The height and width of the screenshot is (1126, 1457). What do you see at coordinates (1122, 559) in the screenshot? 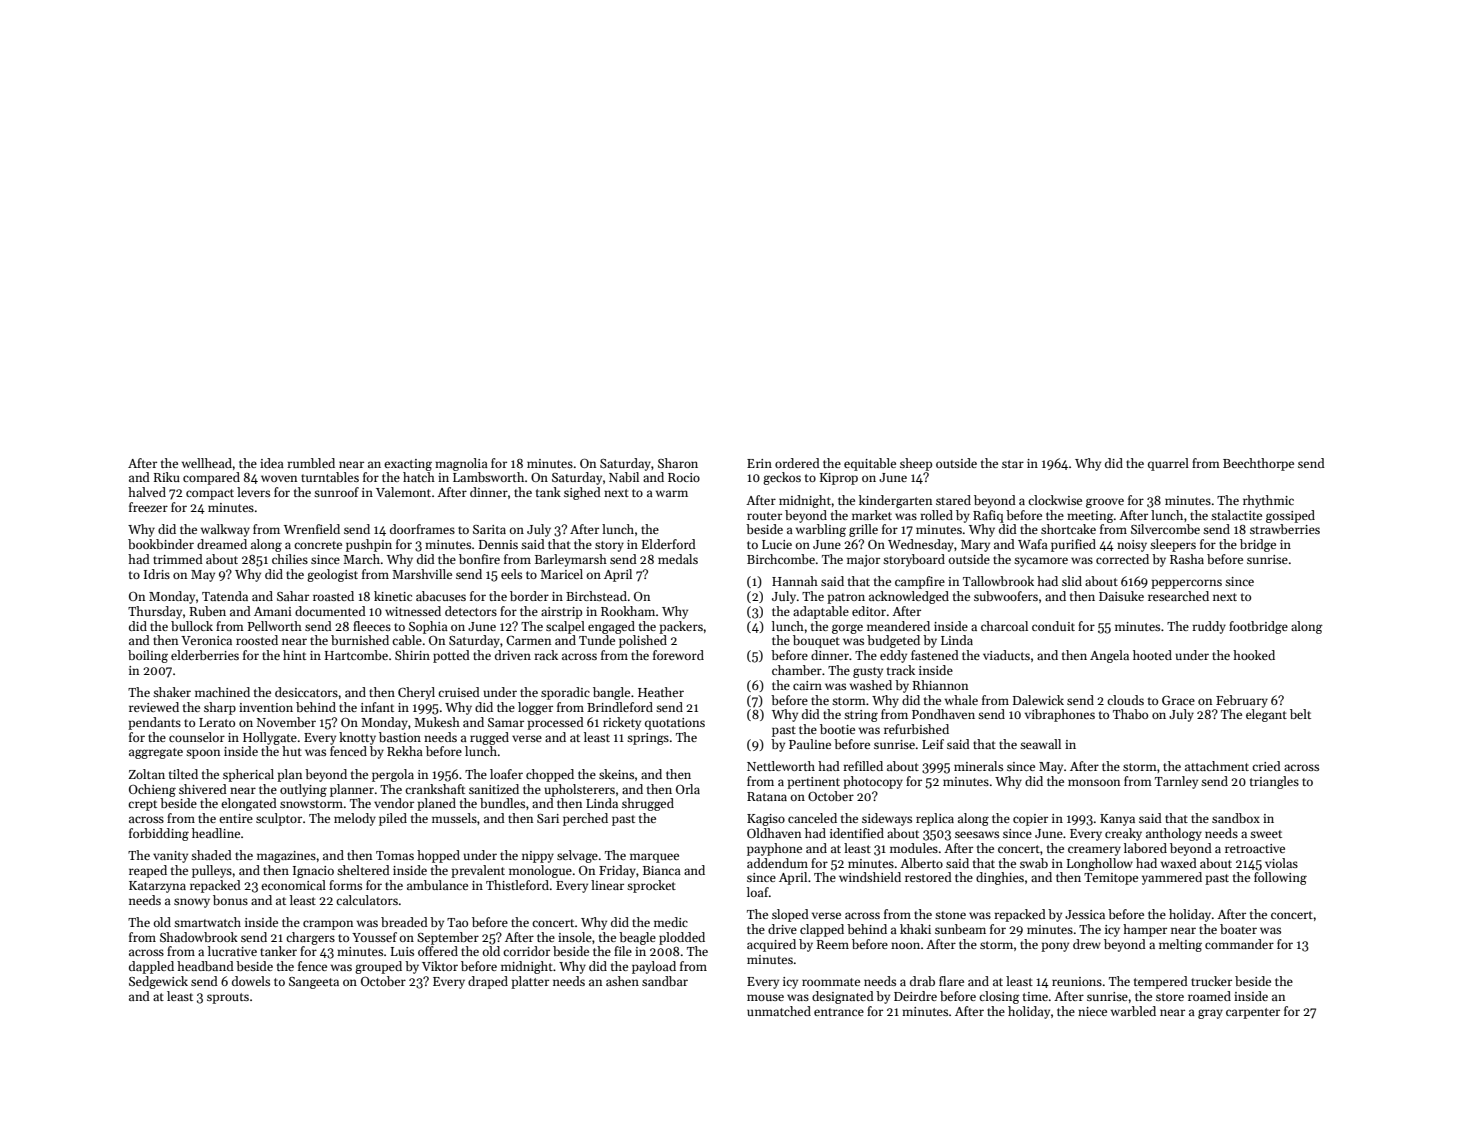
I see `corrected` at bounding box center [1122, 559].
